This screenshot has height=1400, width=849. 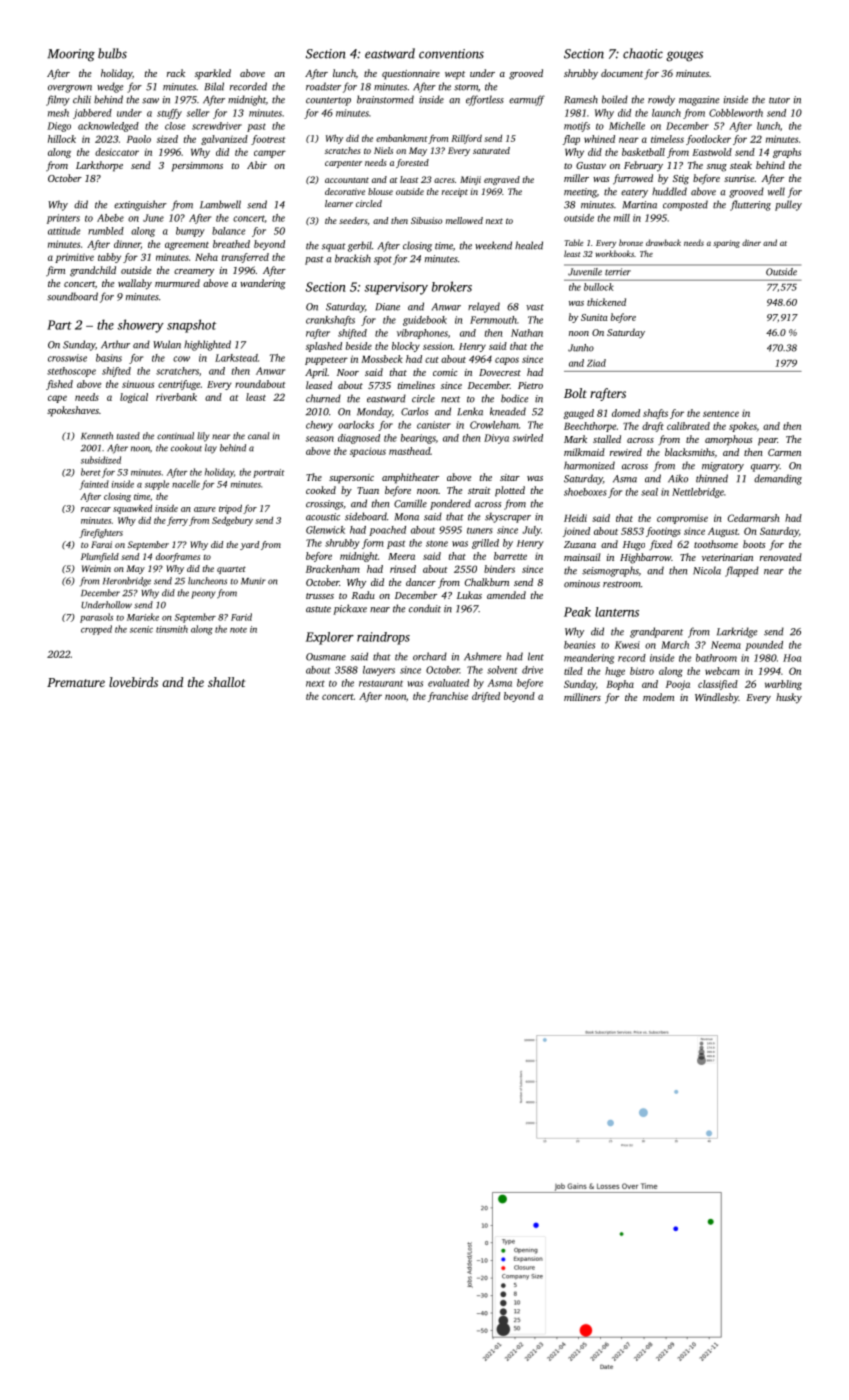 What do you see at coordinates (186, 484) in the screenshot?
I see `nacelle` at bounding box center [186, 484].
